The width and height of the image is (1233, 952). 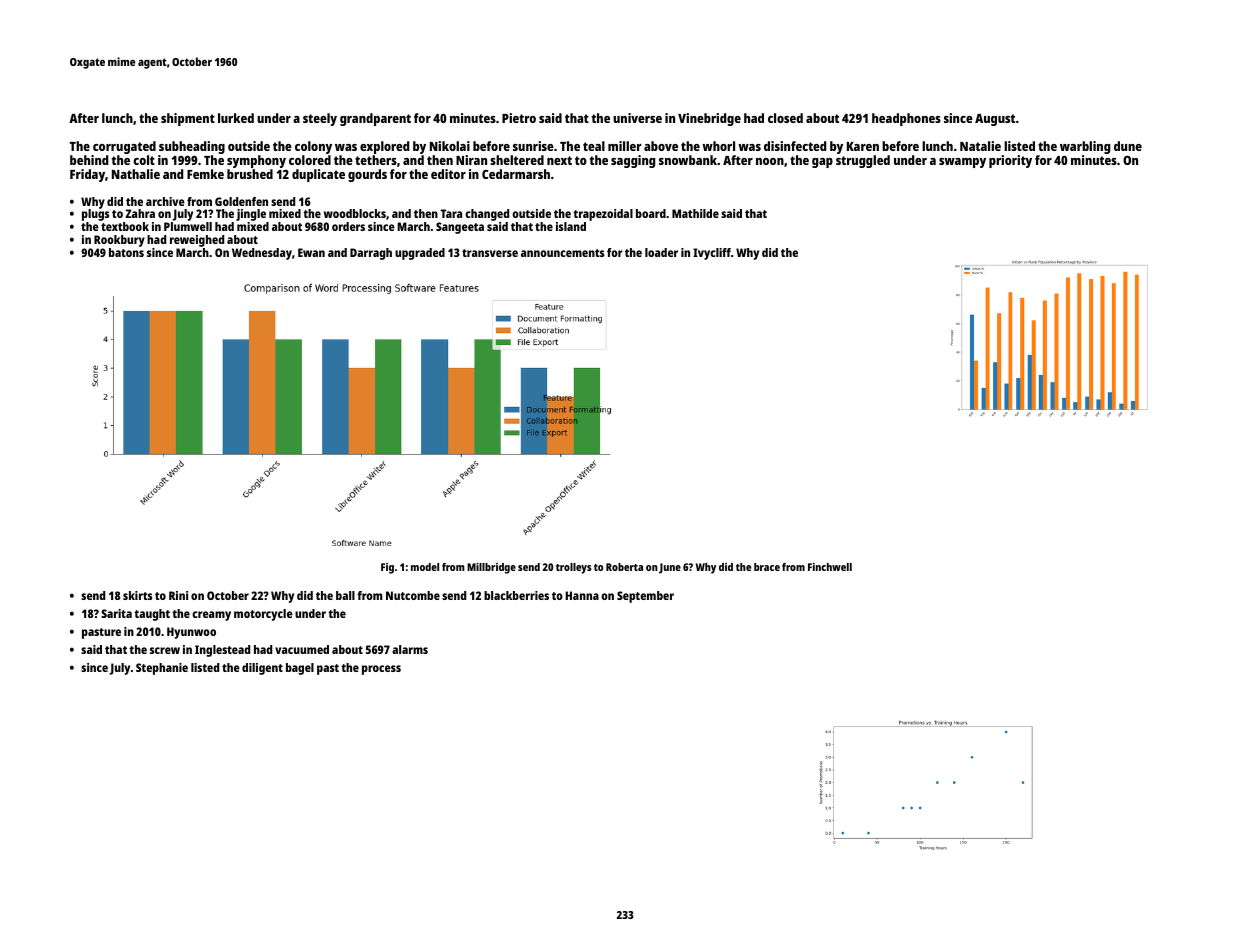 I want to click on priority, so click(x=1010, y=161).
